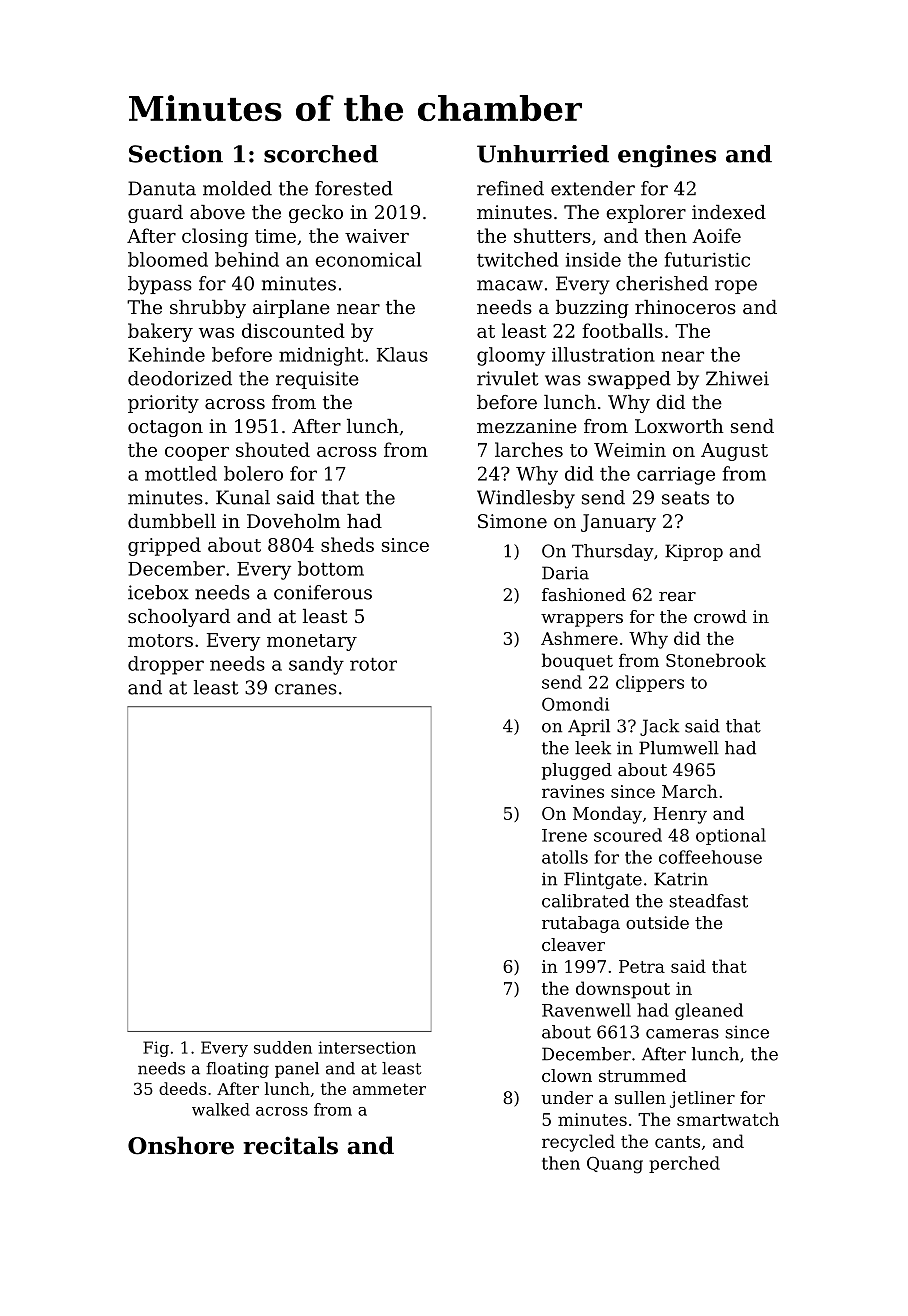 The height and width of the document is (1316, 908). What do you see at coordinates (708, 901) in the document?
I see `steadfast` at bounding box center [708, 901].
